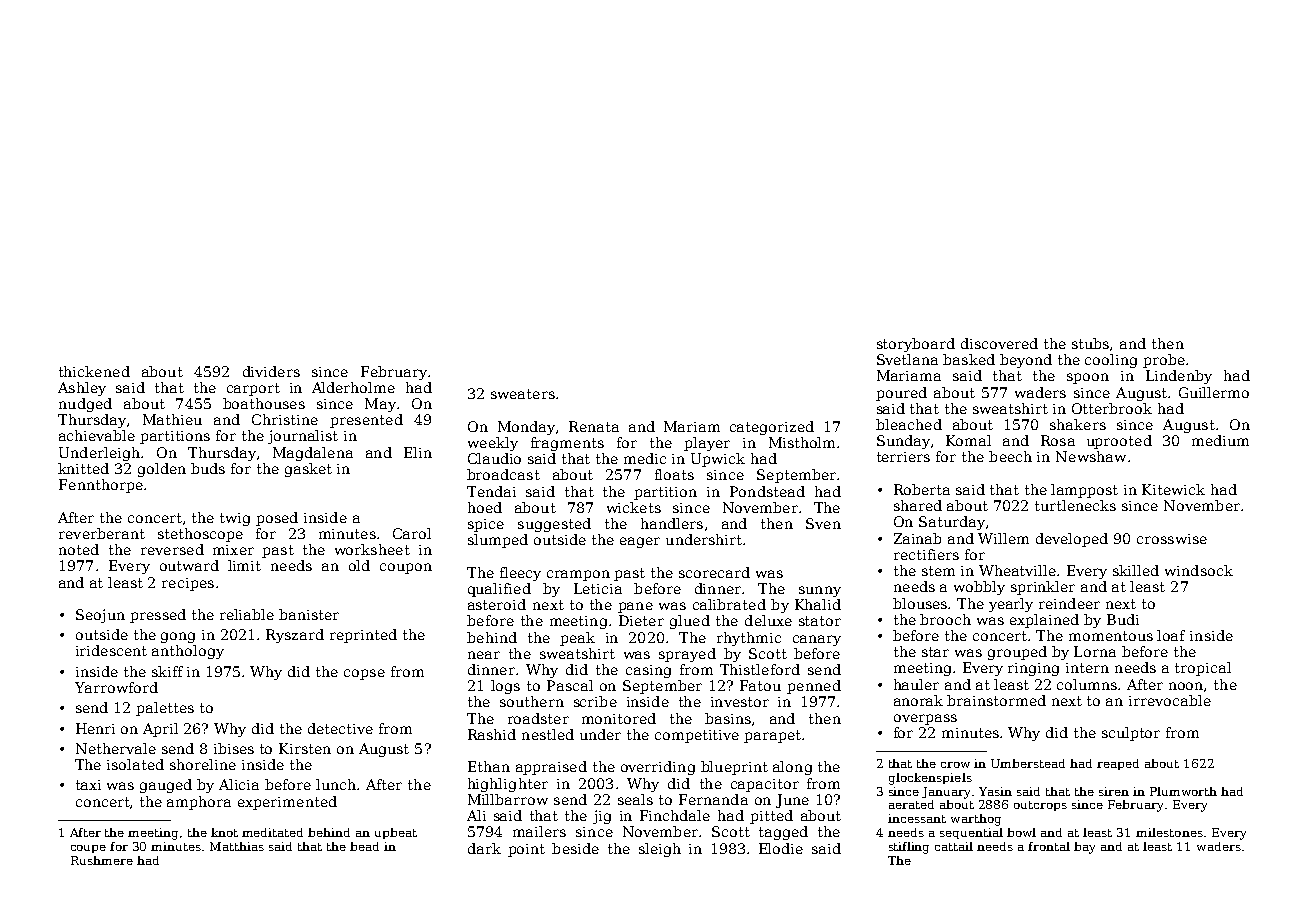 The height and width of the image is (924, 1308). I want to click on Dieter, so click(641, 620).
